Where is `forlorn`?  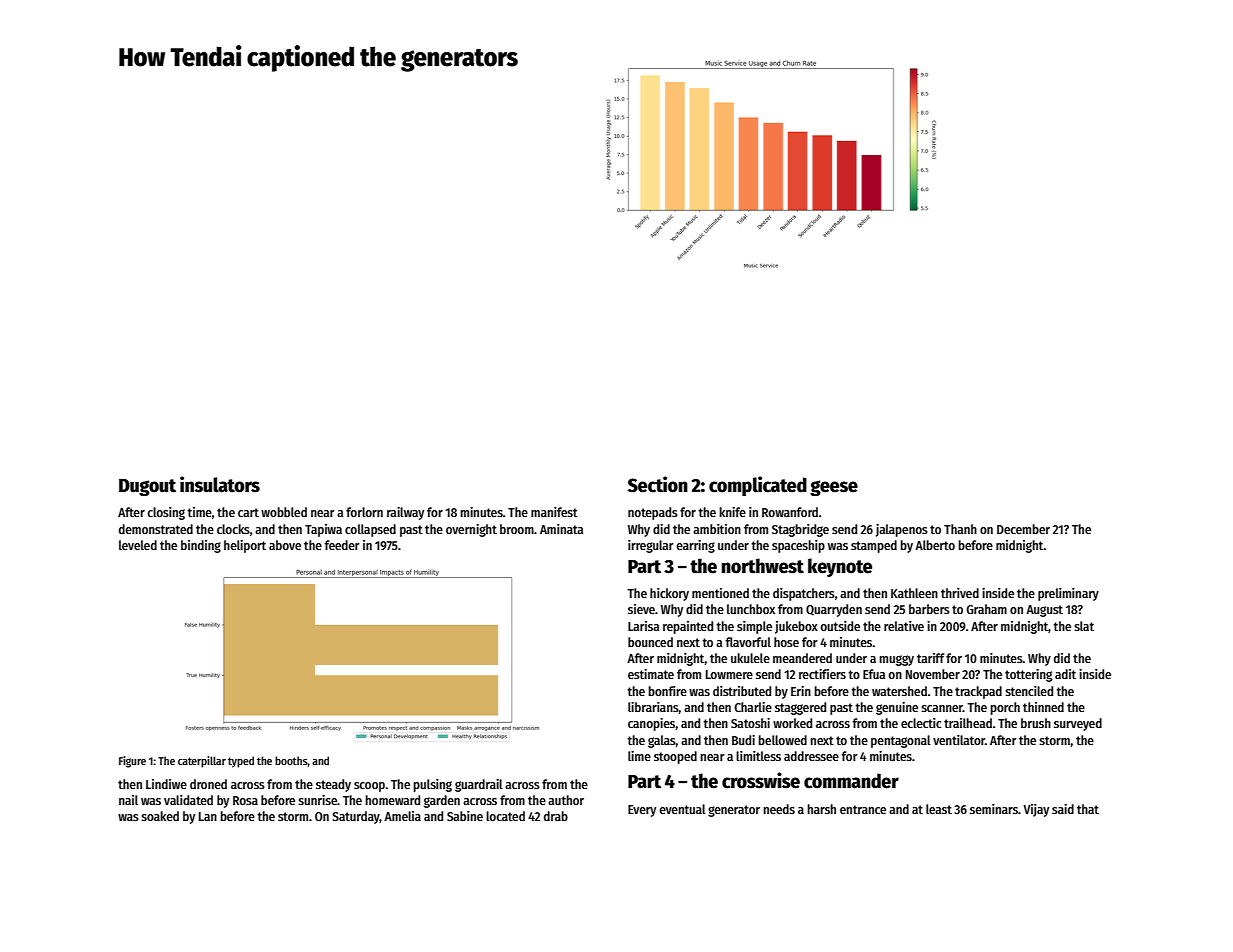 forlorn is located at coordinates (364, 512).
